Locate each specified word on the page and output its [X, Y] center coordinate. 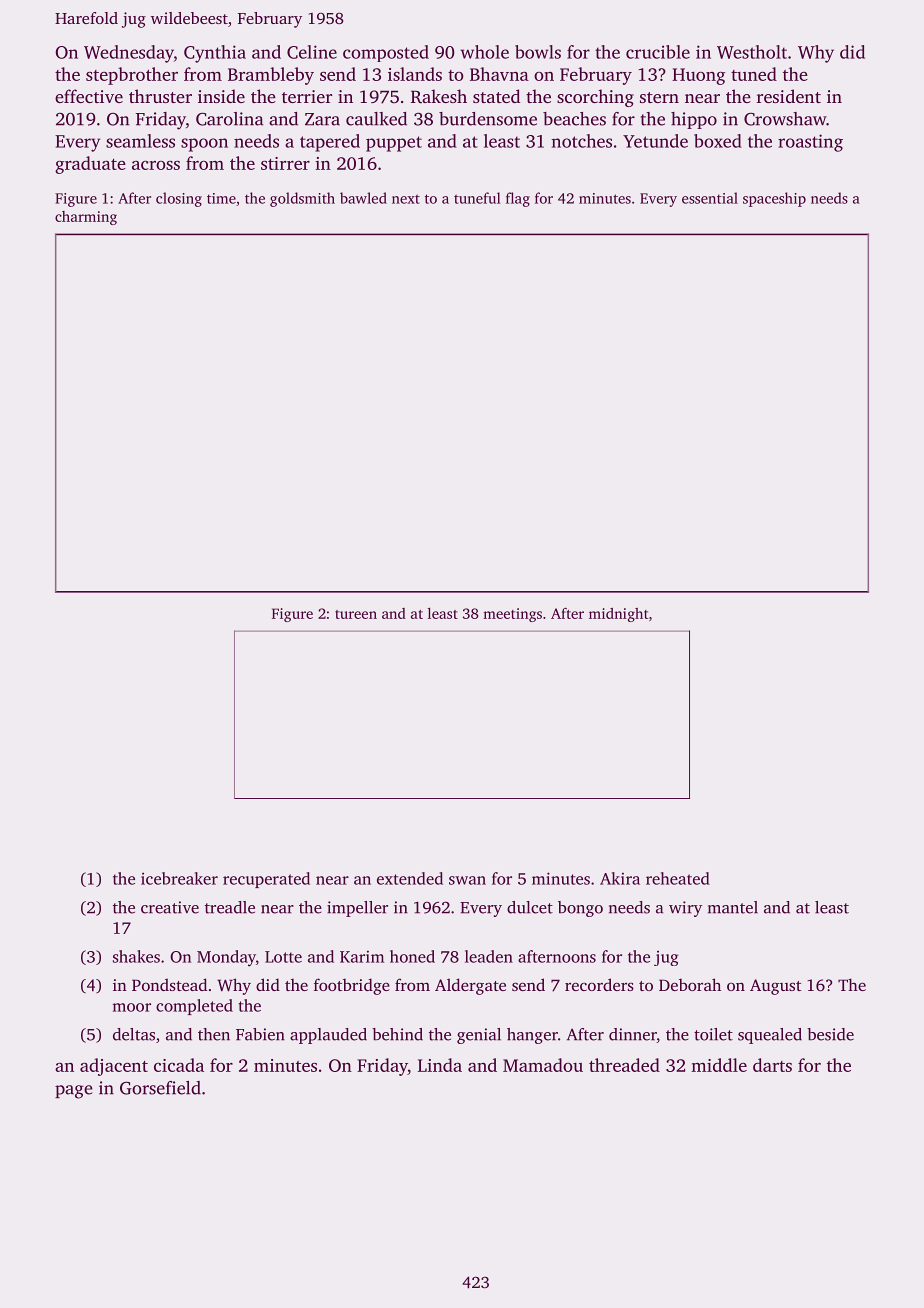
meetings [512, 615]
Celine [312, 52]
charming [86, 218]
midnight [619, 615]
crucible [658, 52]
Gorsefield [160, 1088]
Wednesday [129, 54]
